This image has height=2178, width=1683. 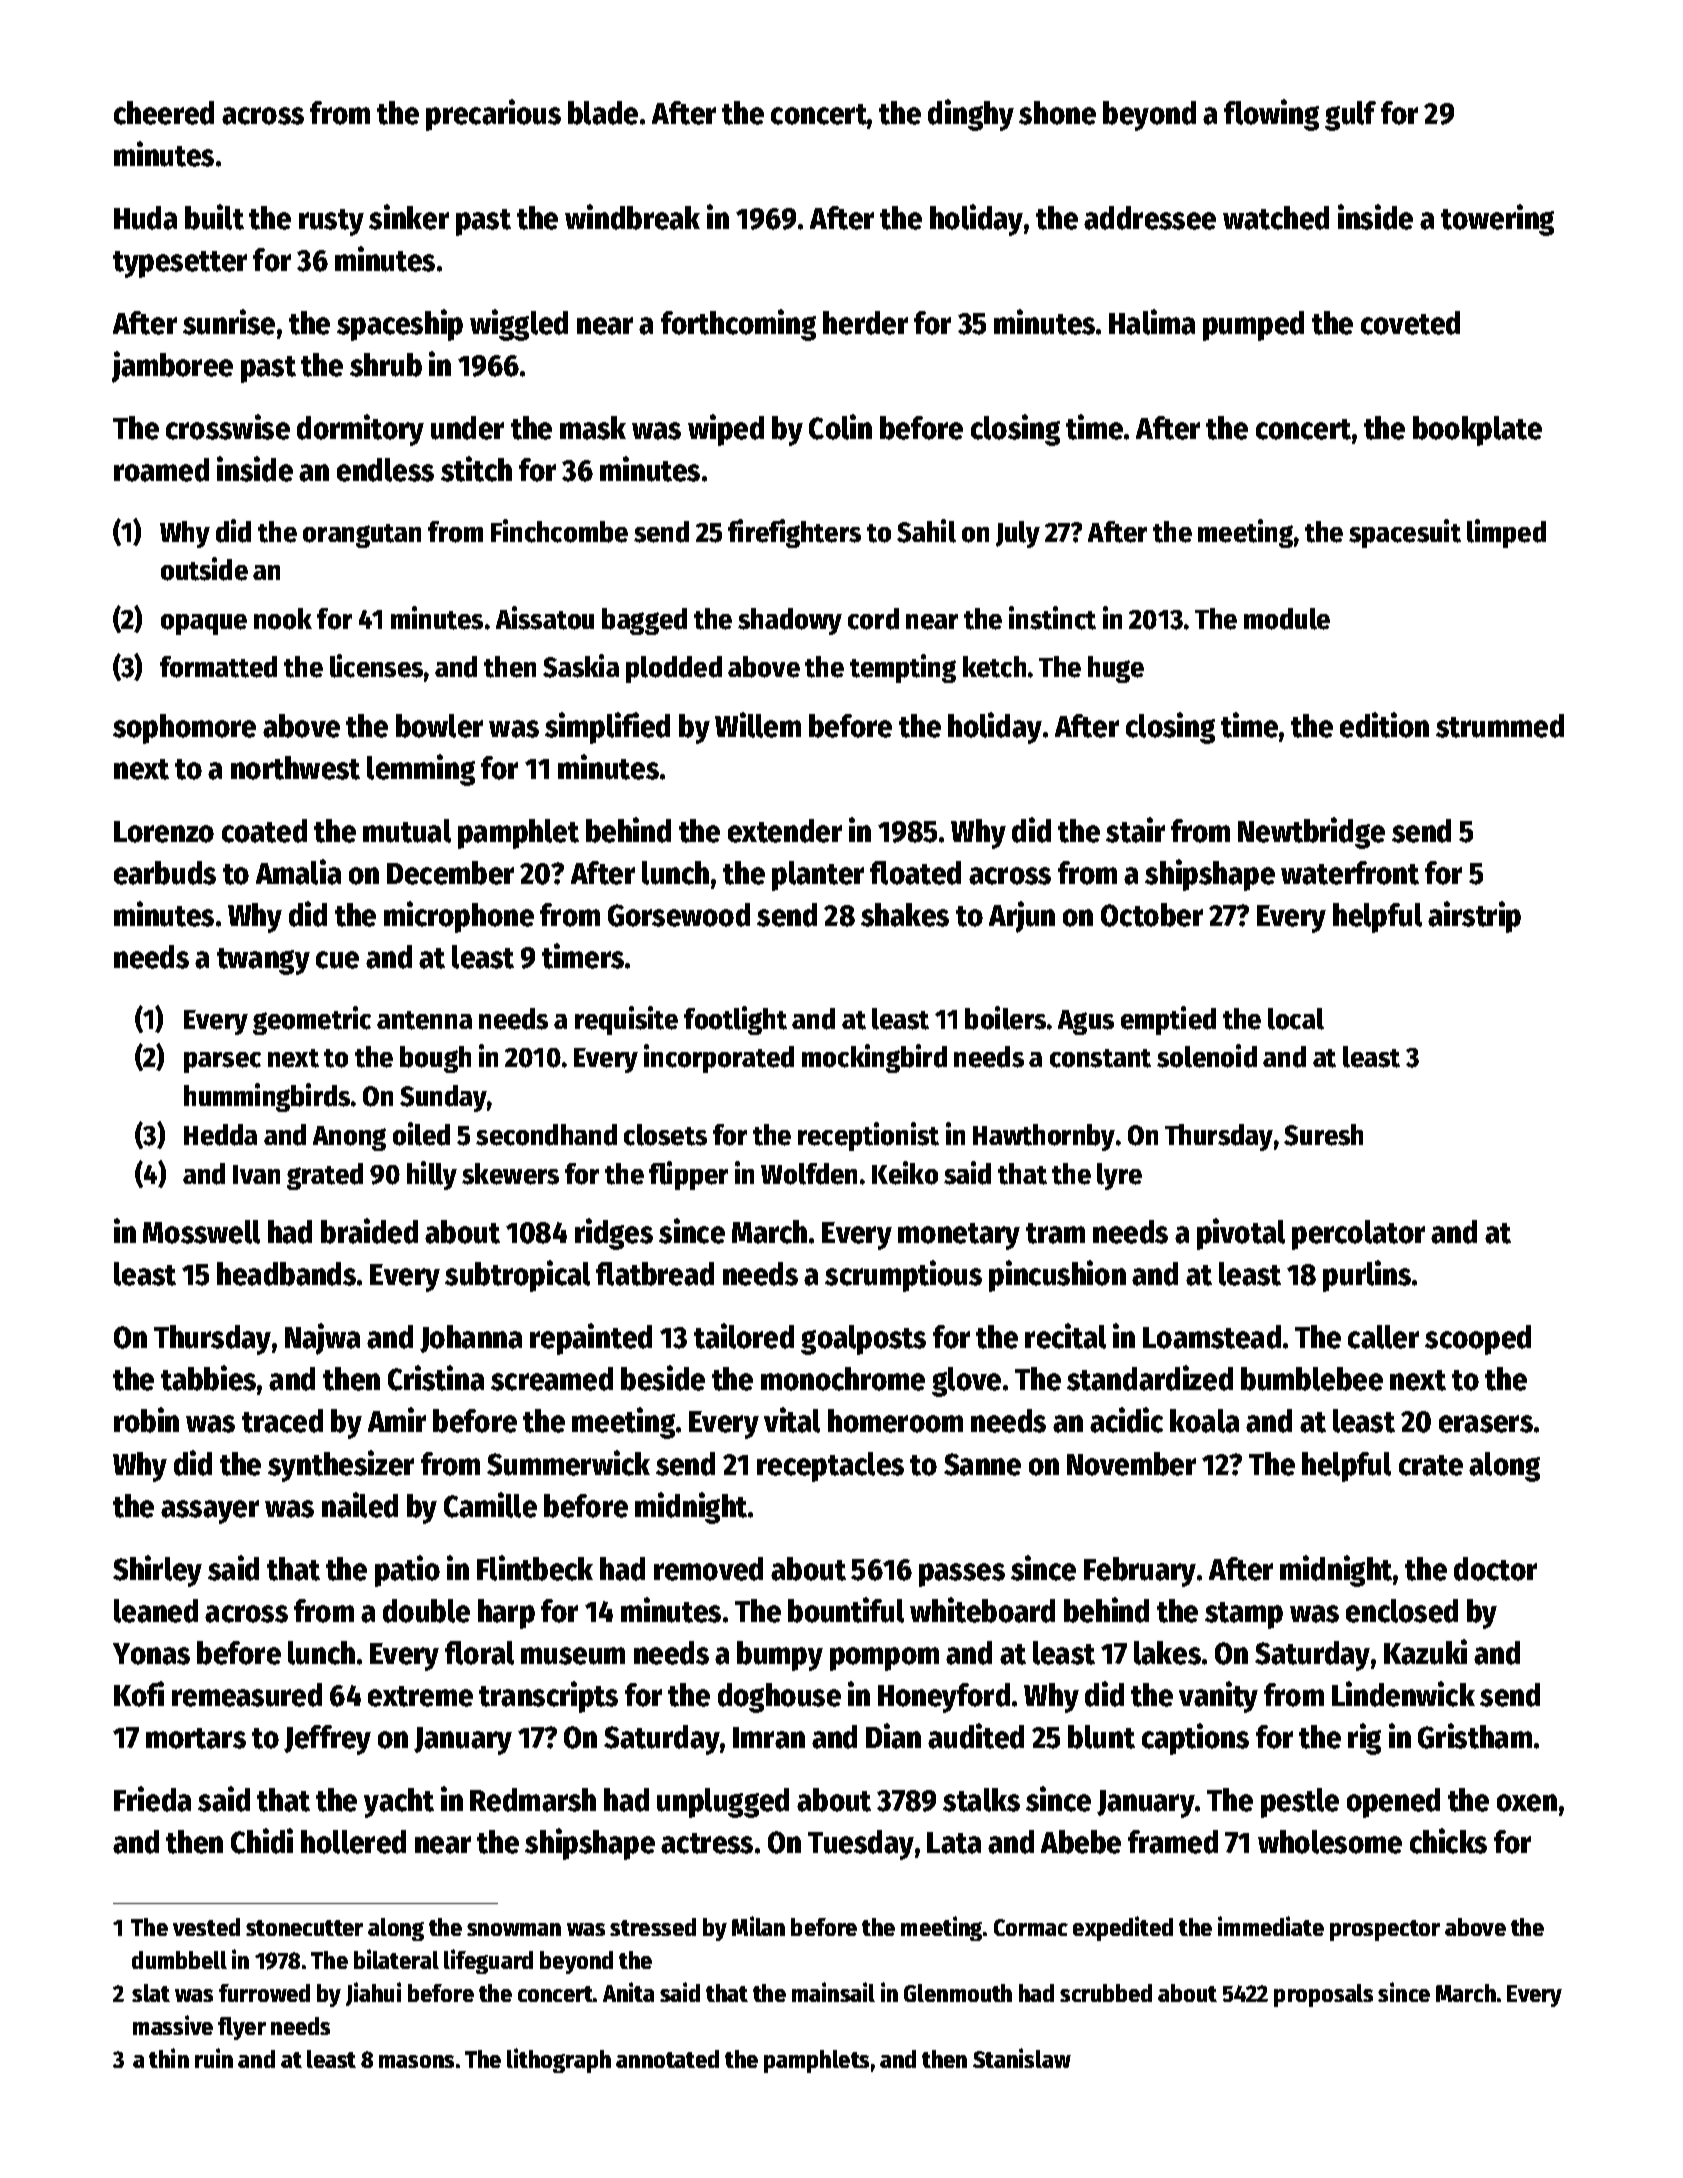 What do you see at coordinates (533, 1800) in the image?
I see `Redmarsh` at bounding box center [533, 1800].
